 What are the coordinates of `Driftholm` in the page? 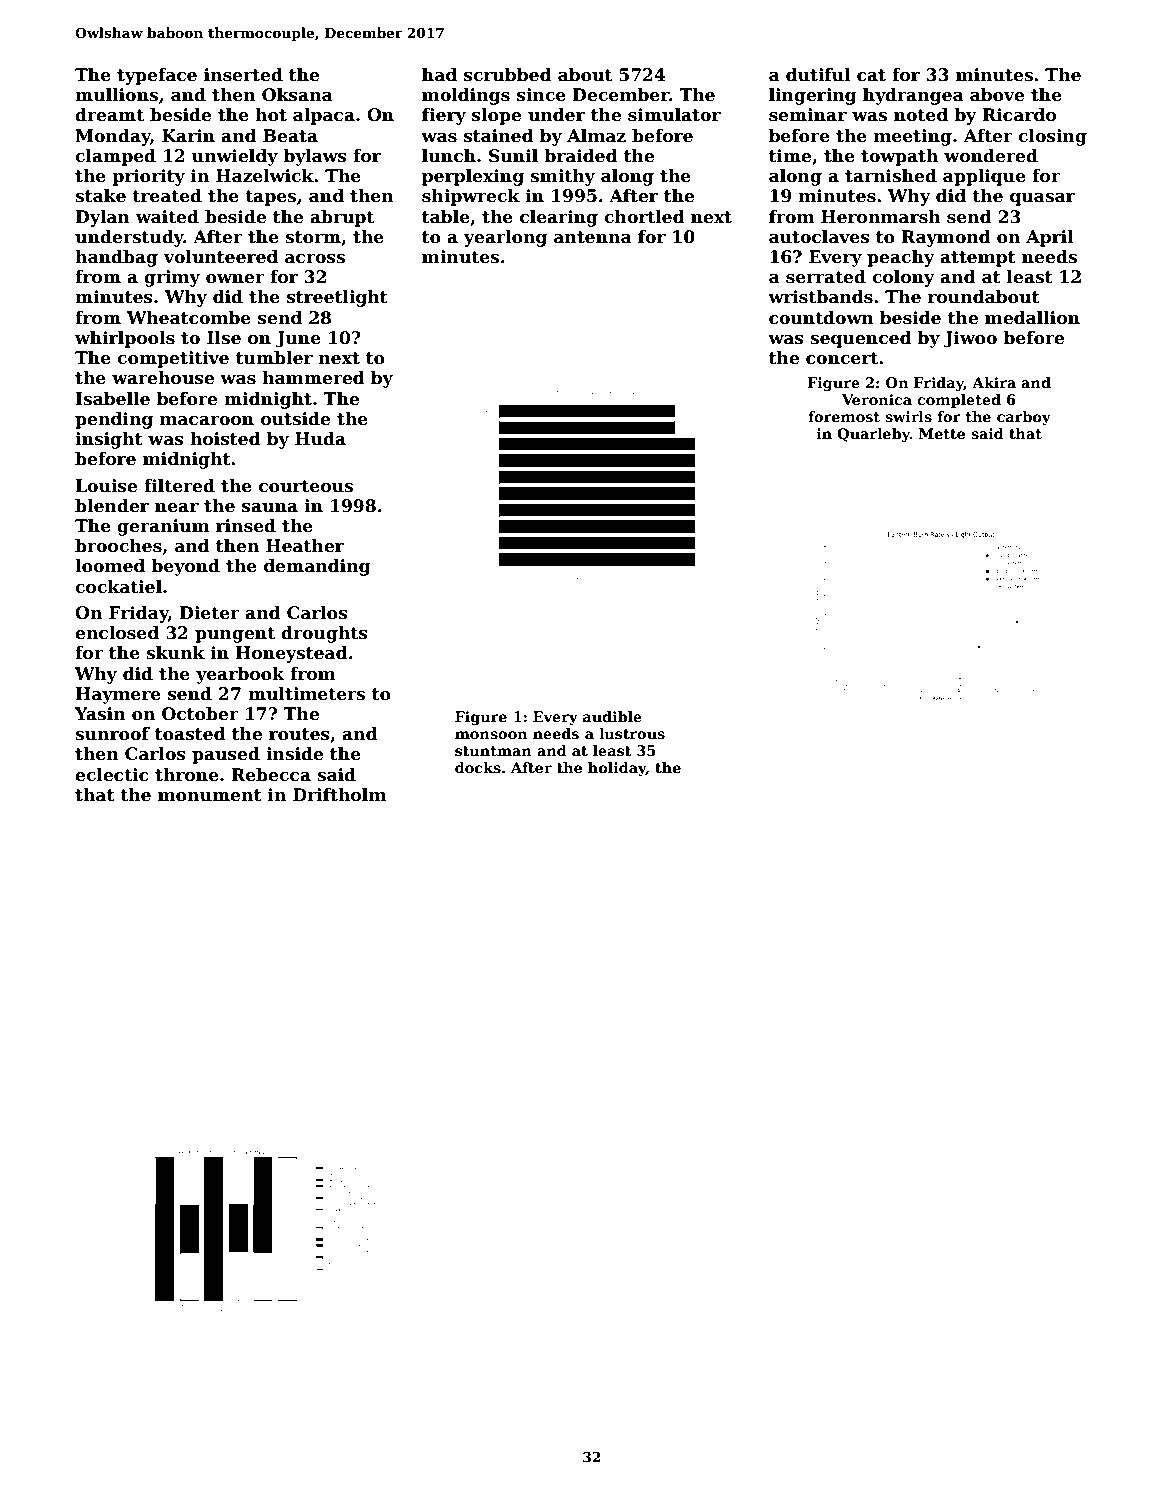 It's located at (339, 795).
